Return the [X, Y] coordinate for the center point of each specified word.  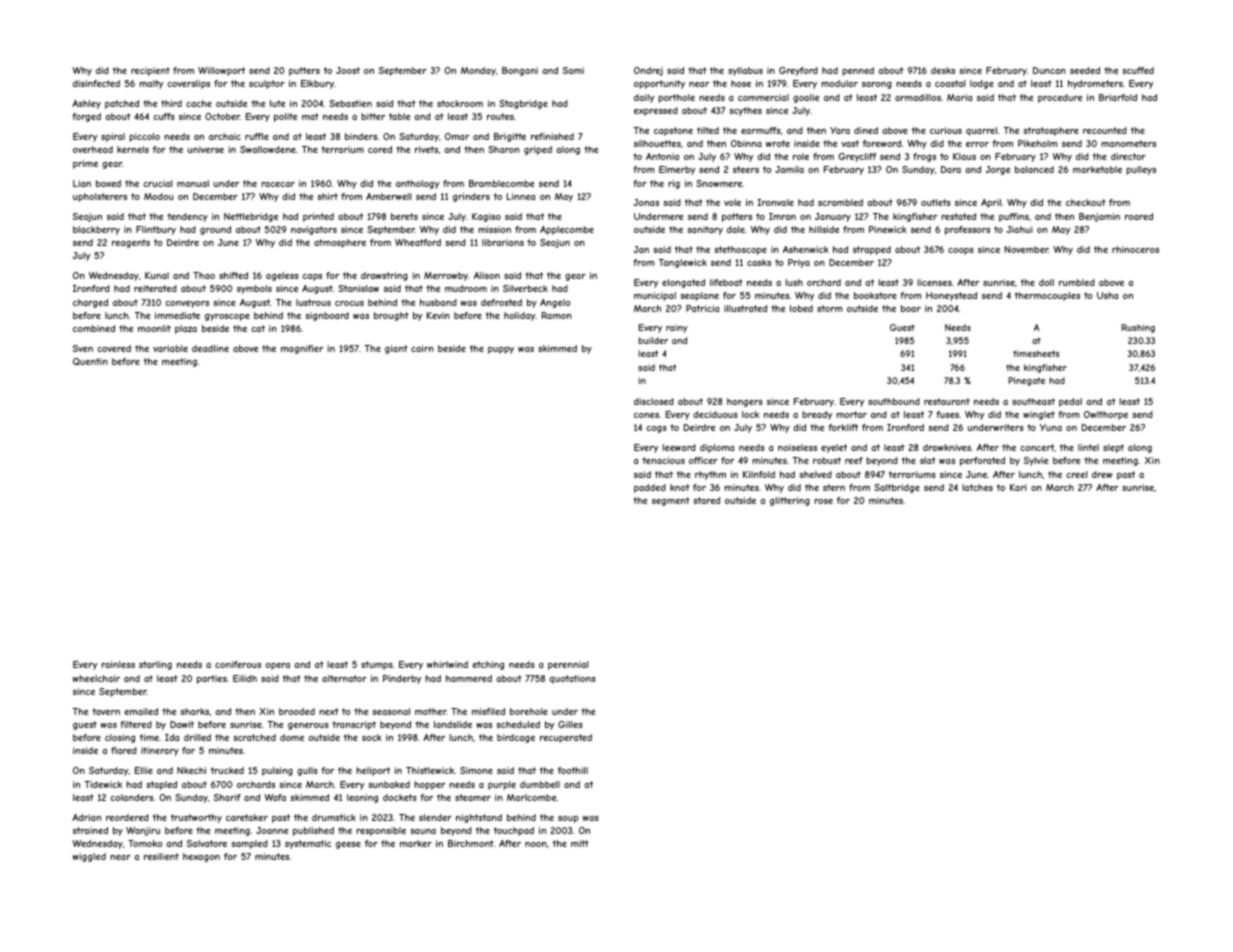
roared [1139, 216]
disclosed [654, 401]
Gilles [570, 724]
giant [396, 349]
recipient [150, 71]
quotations [572, 679]
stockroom [460, 103]
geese [348, 845]
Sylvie [1036, 461]
